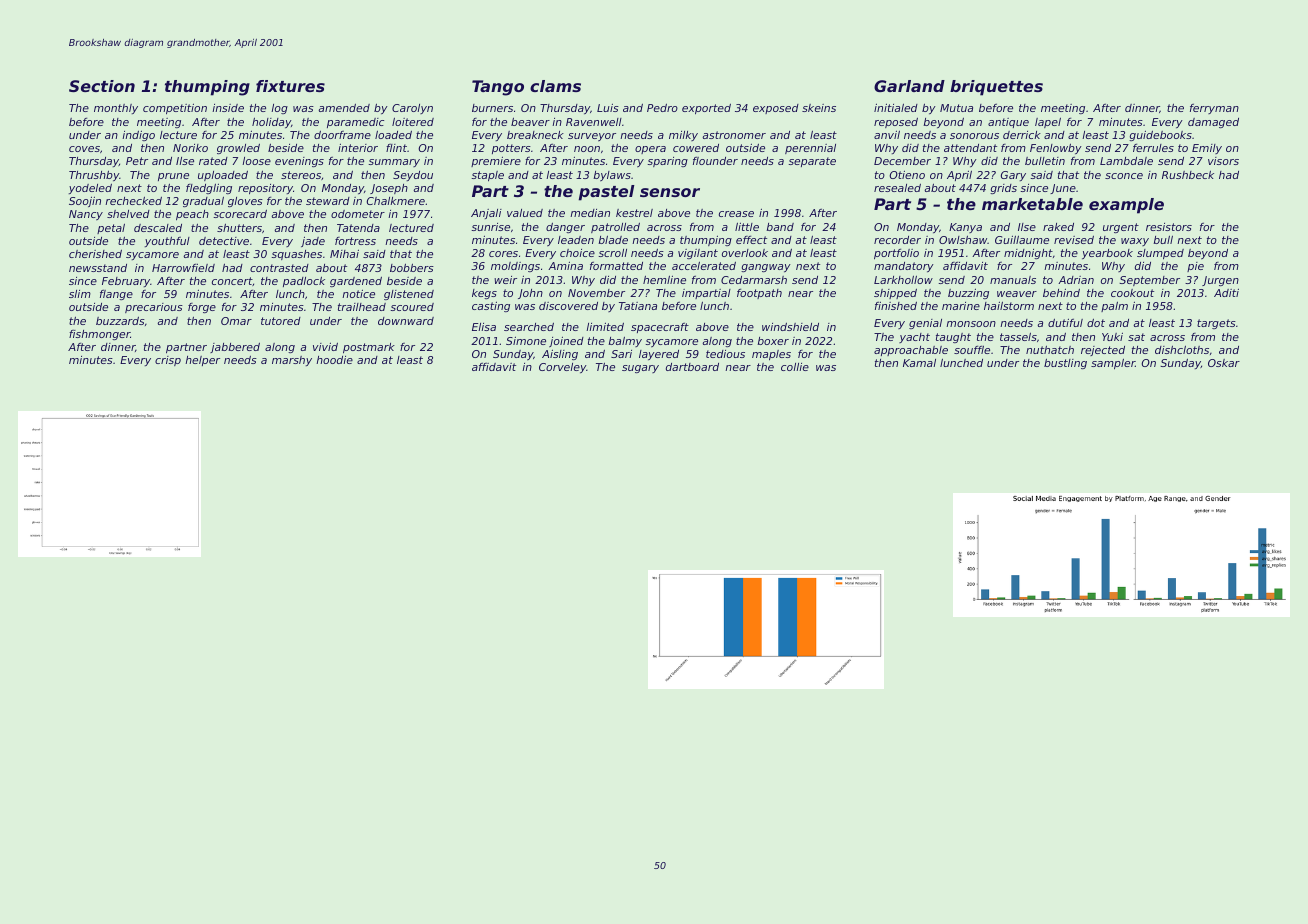 This document has width=1308, height=924. What do you see at coordinates (736, 214) in the document?
I see `crease` at bounding box center [736, 214].
